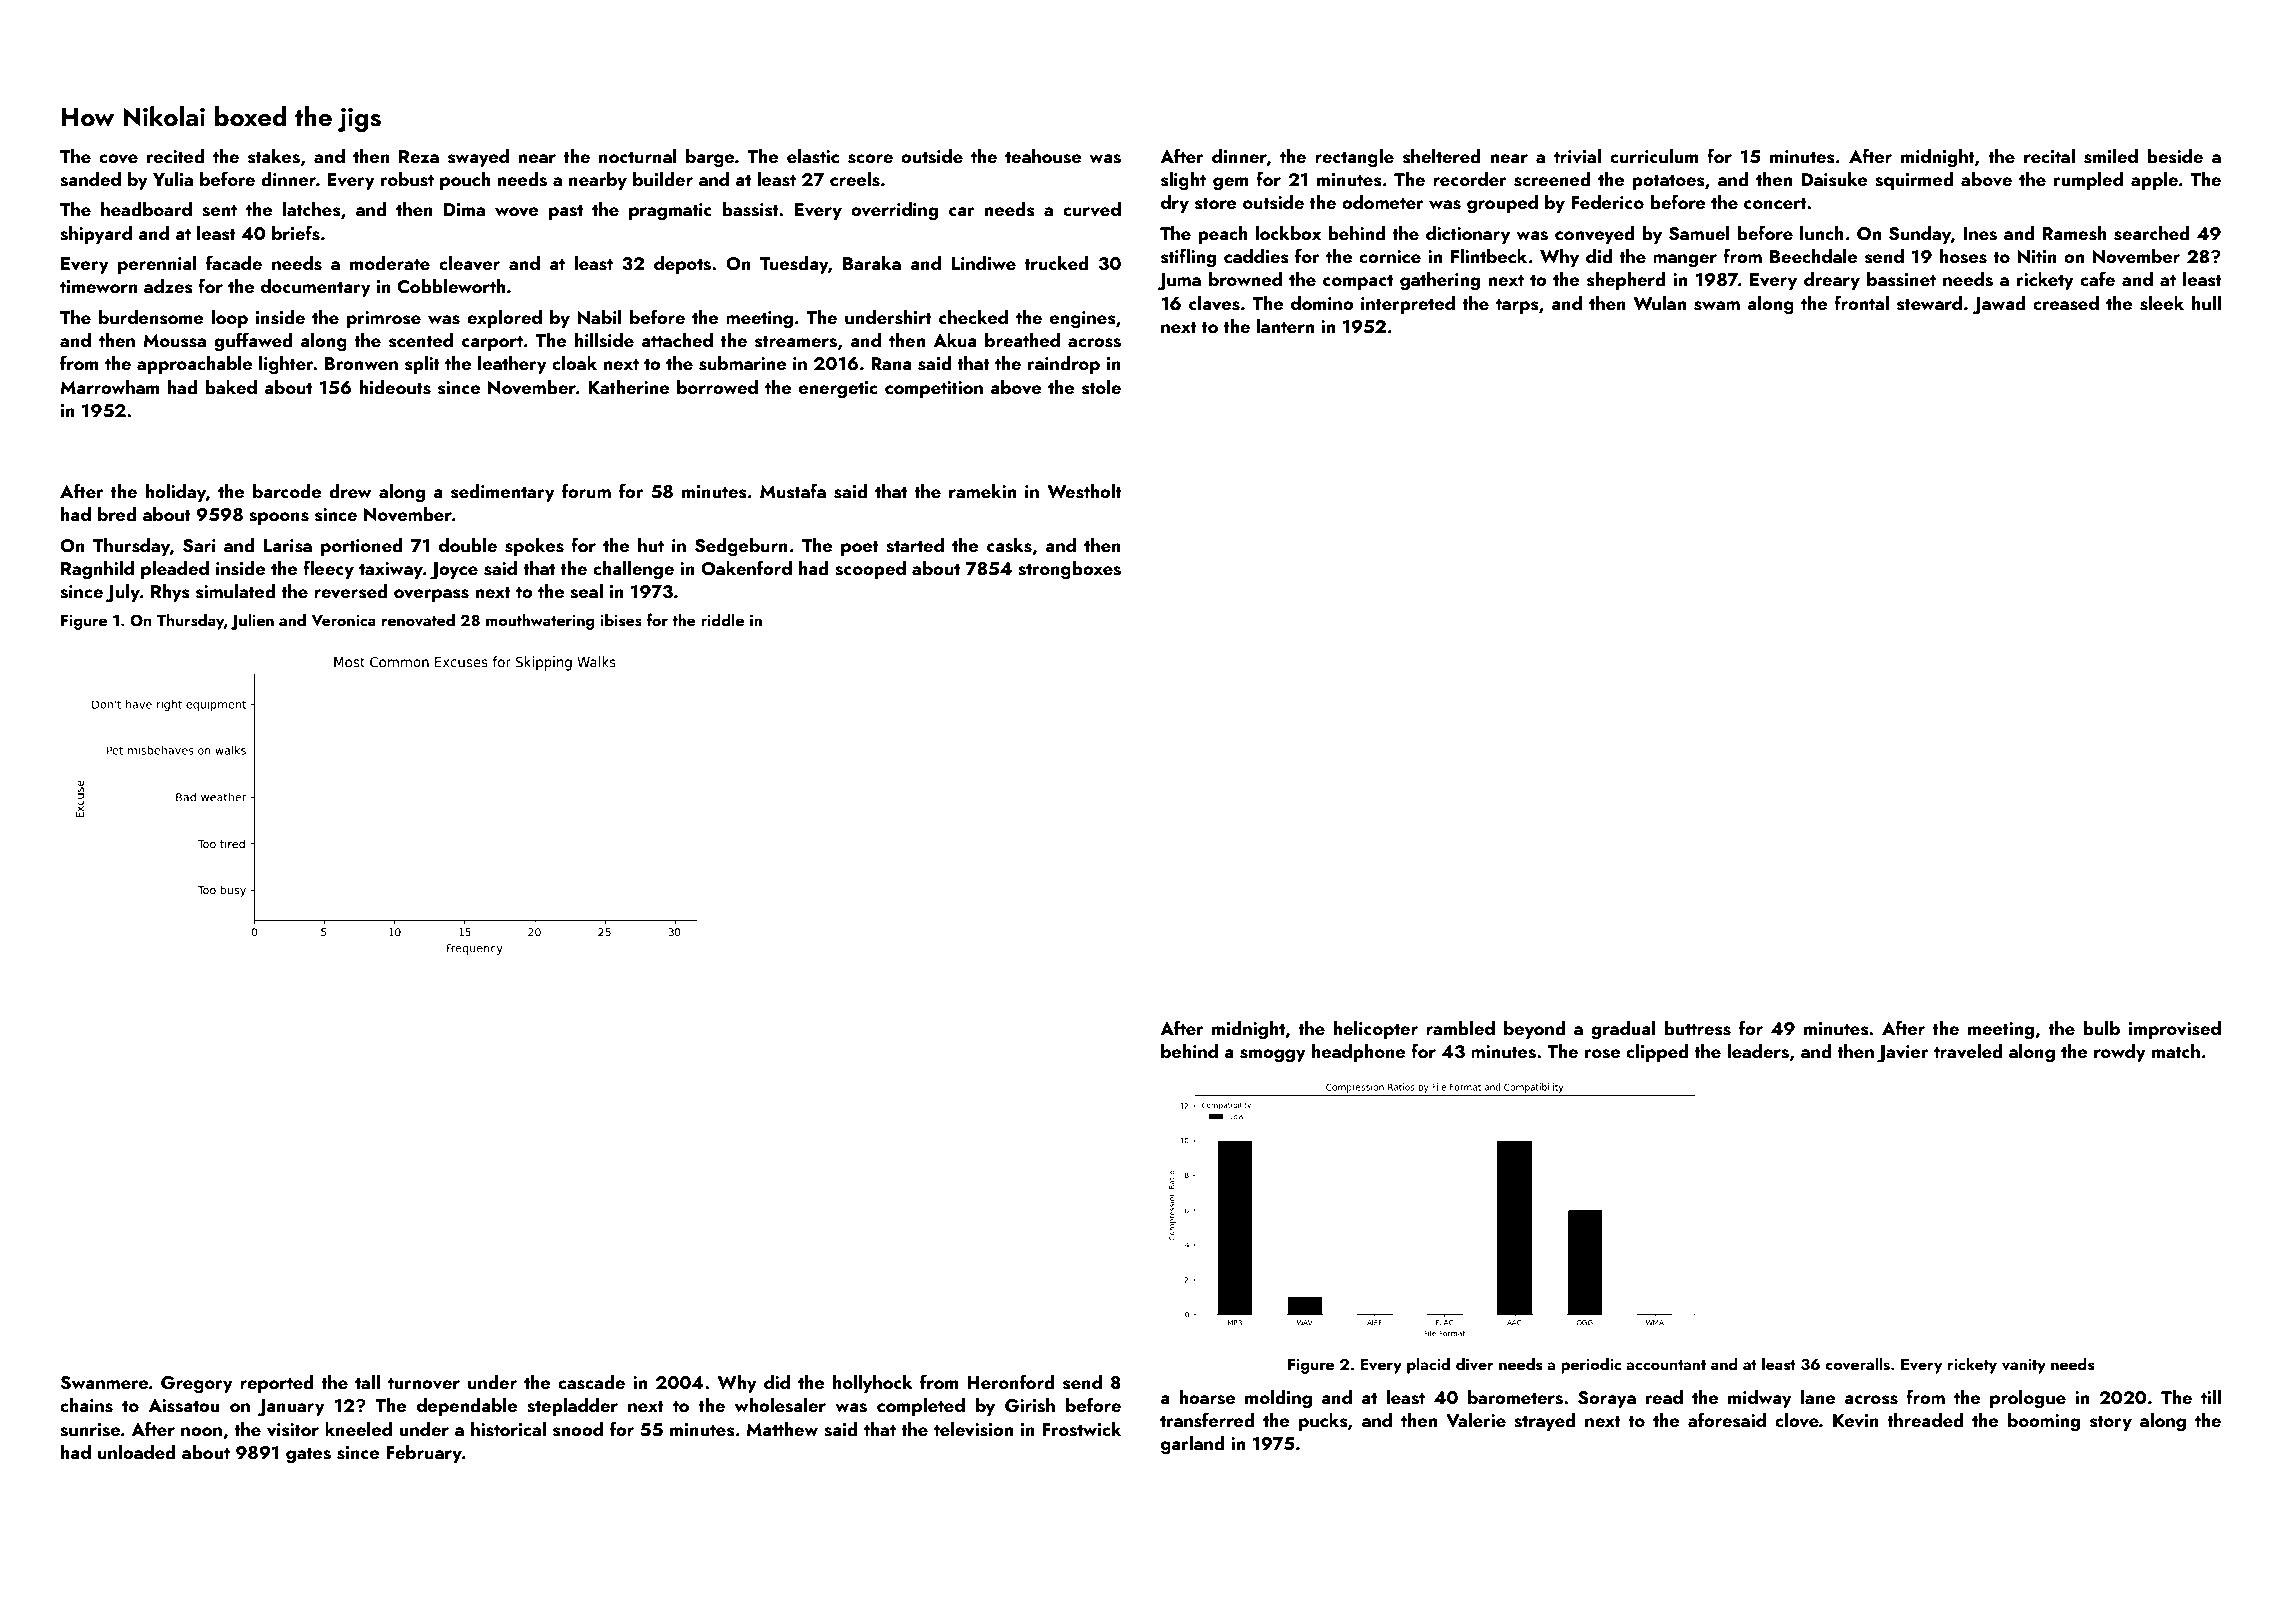  What do you see at coordinates (1834, 179) in the page?
I see `Daisuke` at bounding box center [1834, 179].
